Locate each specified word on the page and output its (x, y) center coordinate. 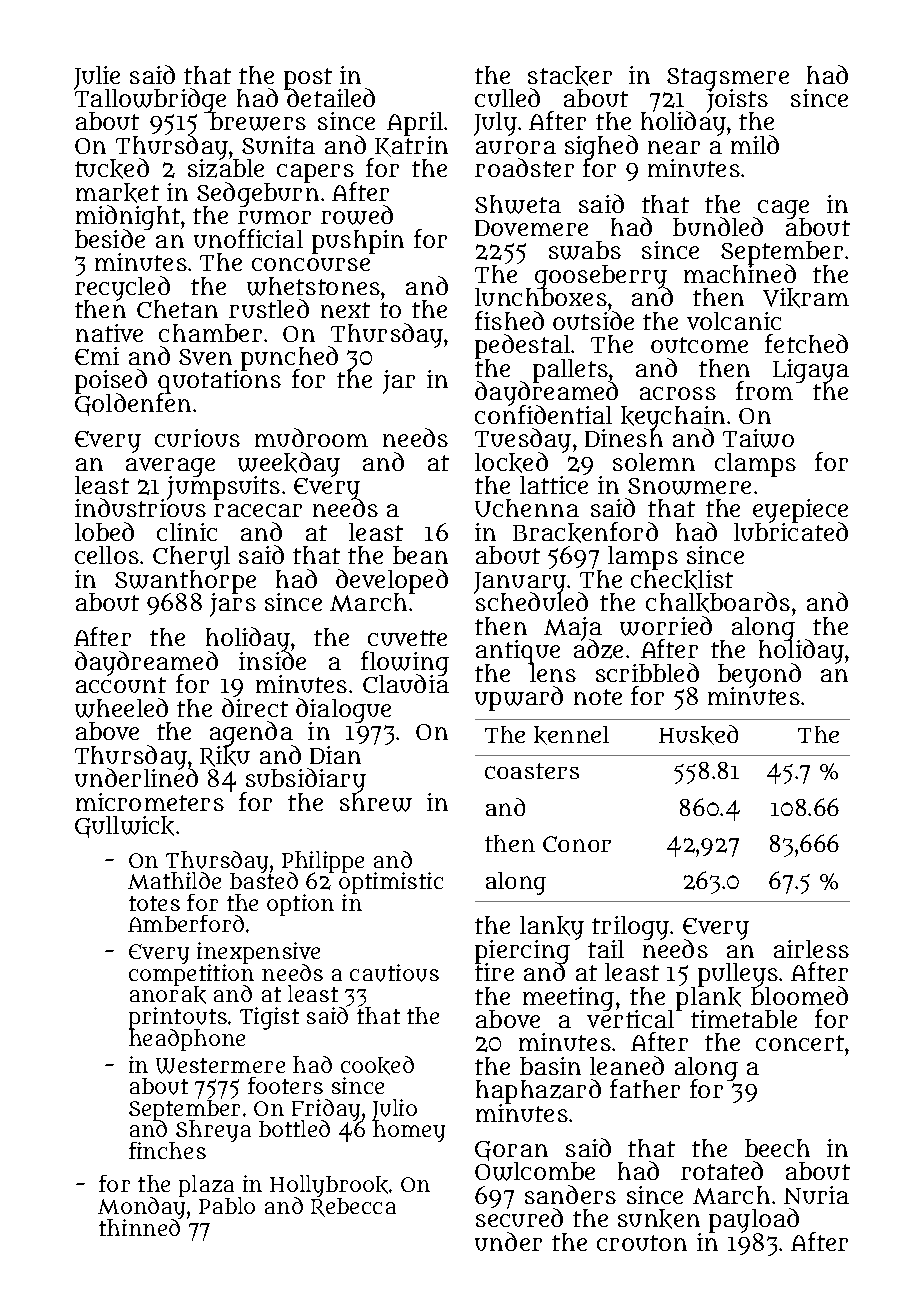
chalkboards (718, 602)
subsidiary (304, 780)
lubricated (791, 532)
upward (519, 698)
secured (519, 1218)
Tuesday (523, 440)
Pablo (227, 1205)
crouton (642, 1243)
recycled (122, 289)
